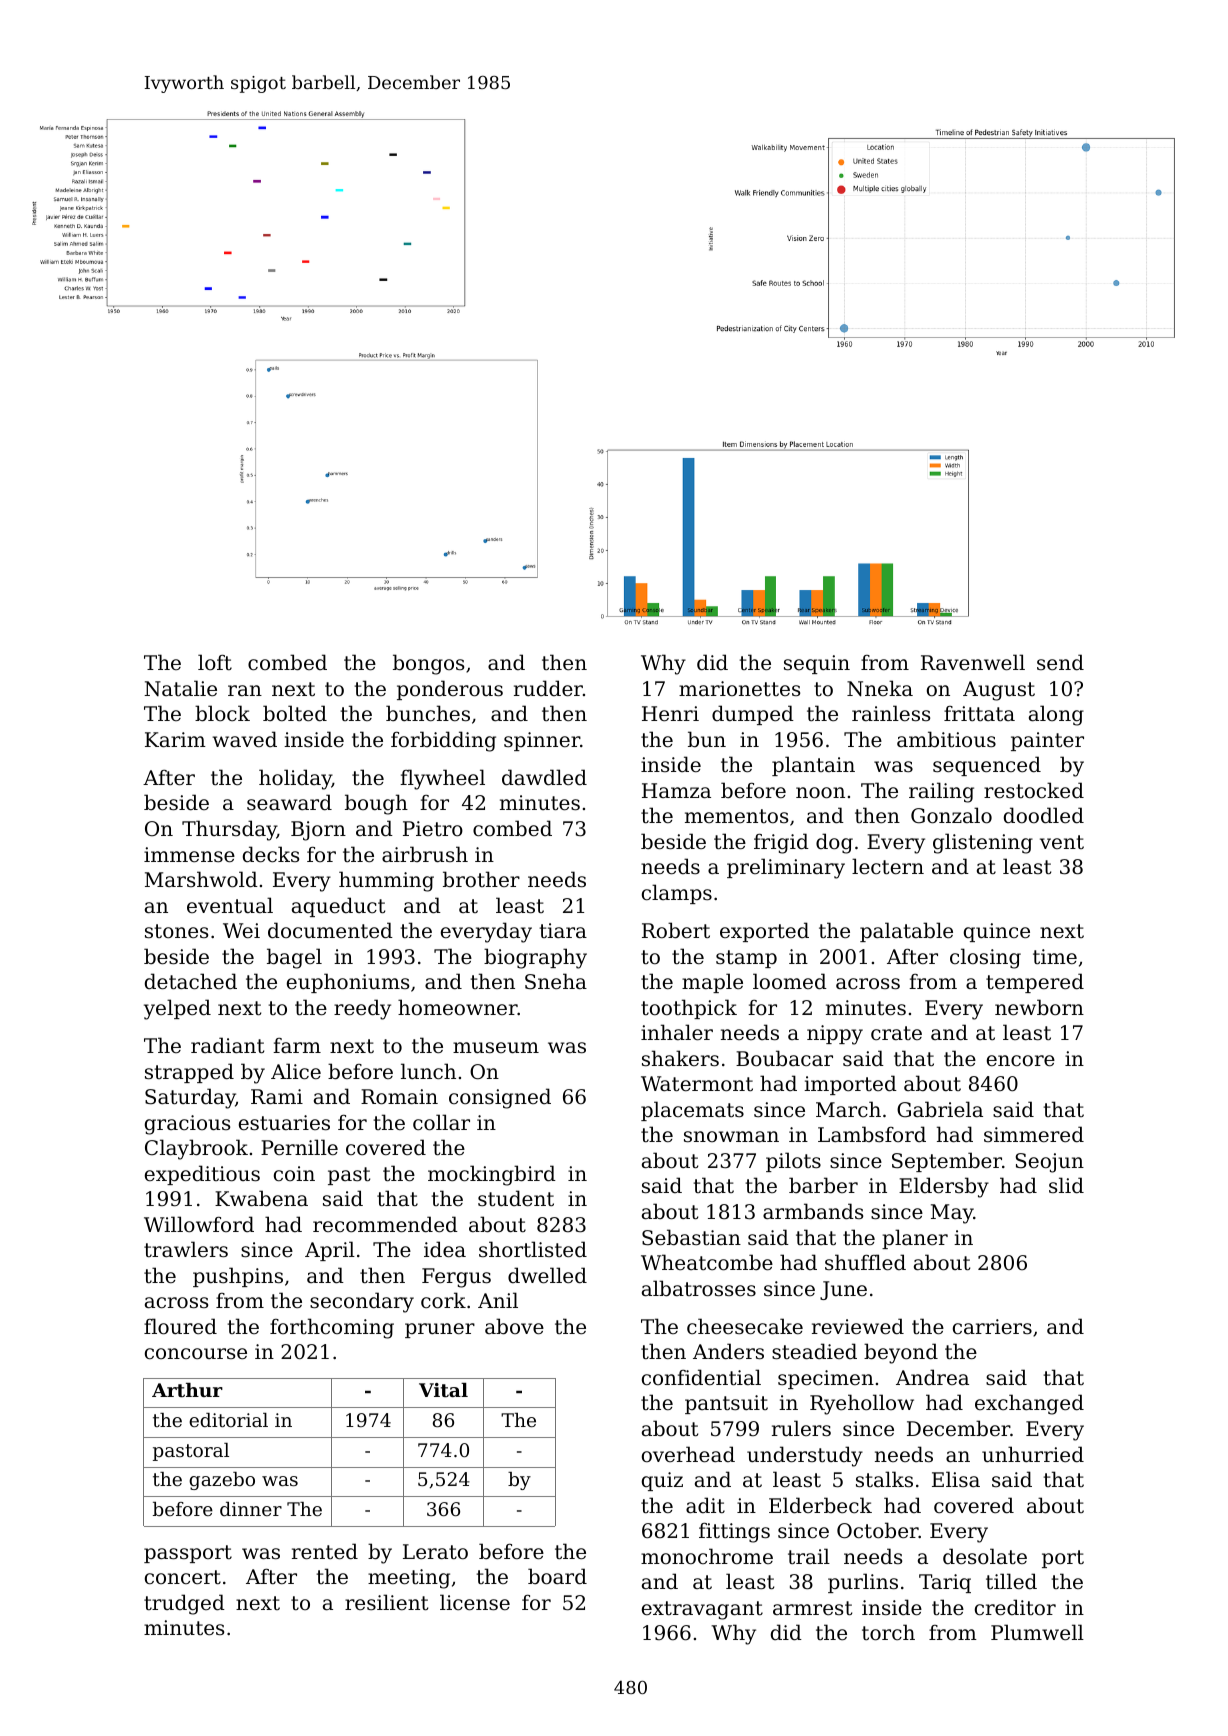 The width and height of the screenshot is (1228, 1736). I want to click on dinner, so click(251, 1509).
